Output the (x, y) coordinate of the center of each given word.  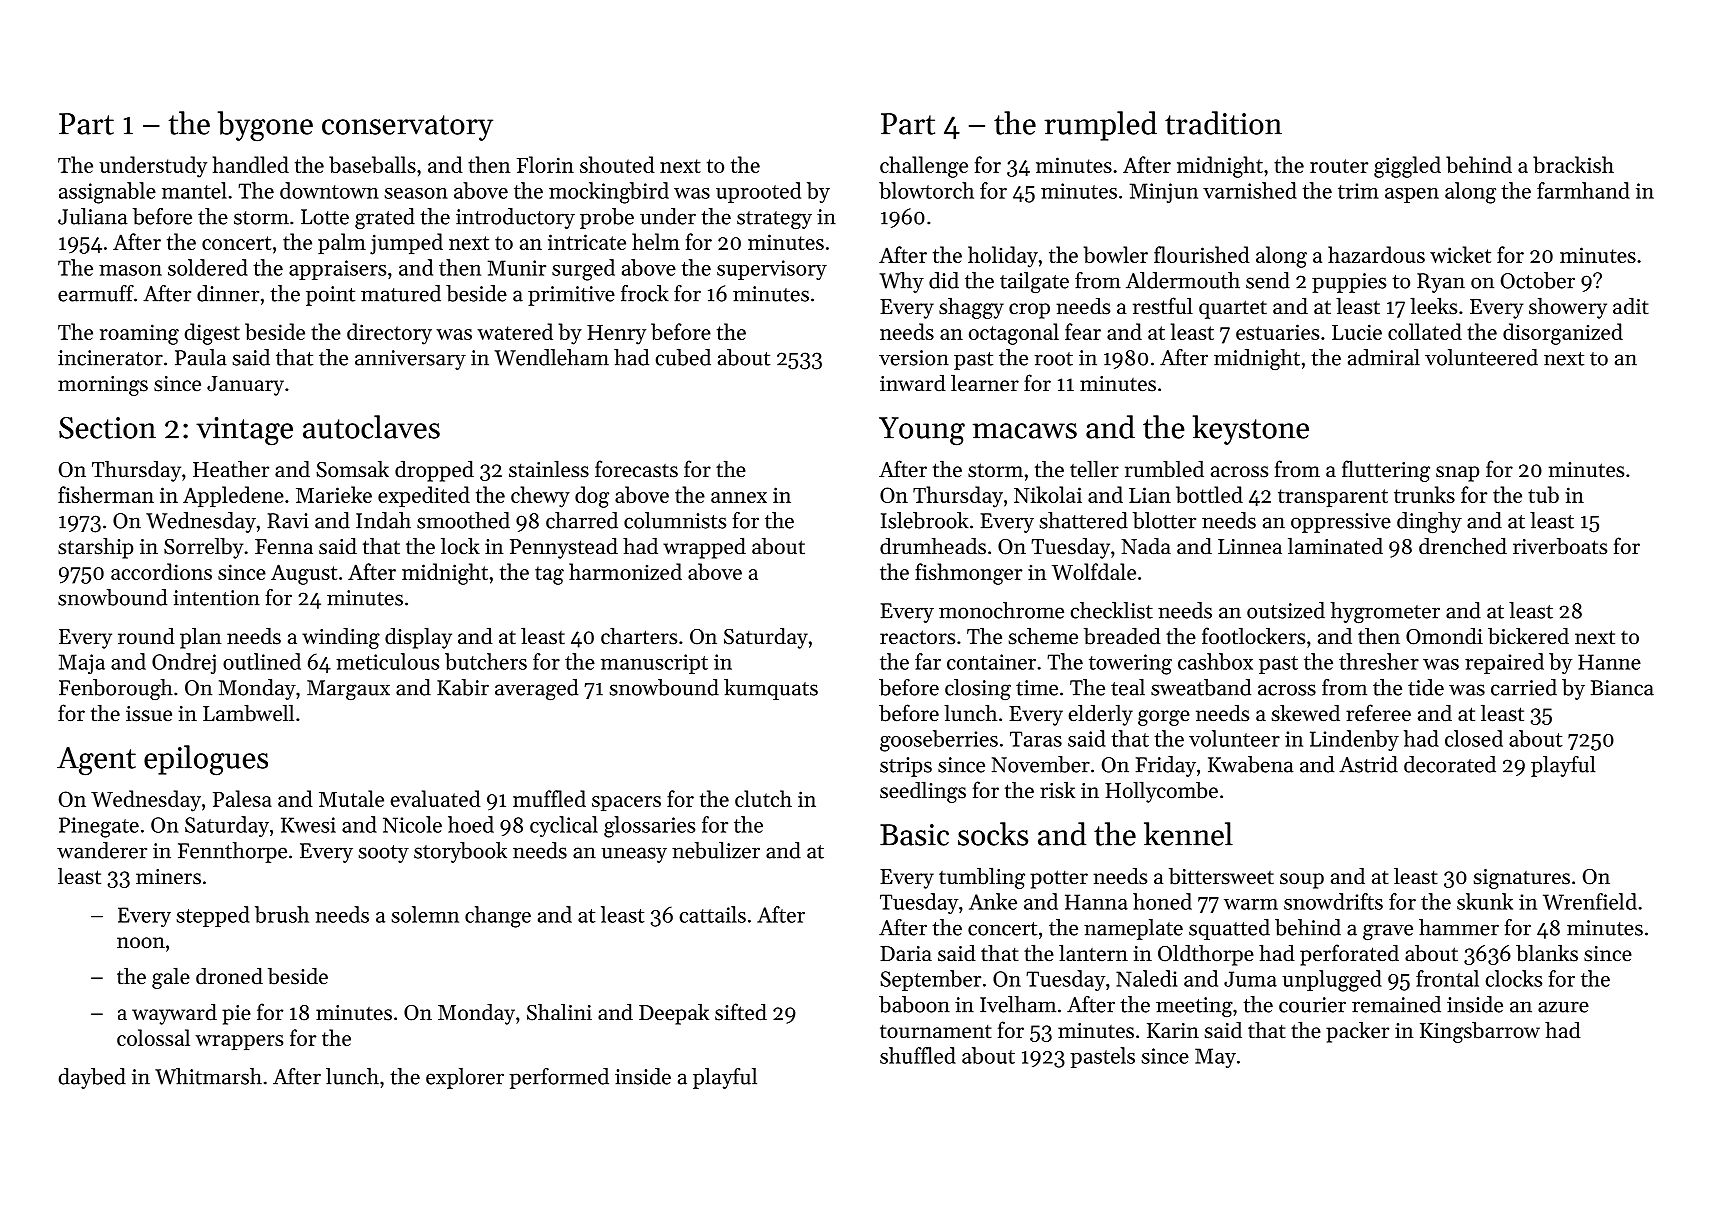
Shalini (559, 1012)
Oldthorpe (1206, 955)
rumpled (1100, 126)
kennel (1188, 834)
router (1339, 166)
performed (559, 1078)
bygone (265, 126)
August (304, 574)
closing (978, 689)
